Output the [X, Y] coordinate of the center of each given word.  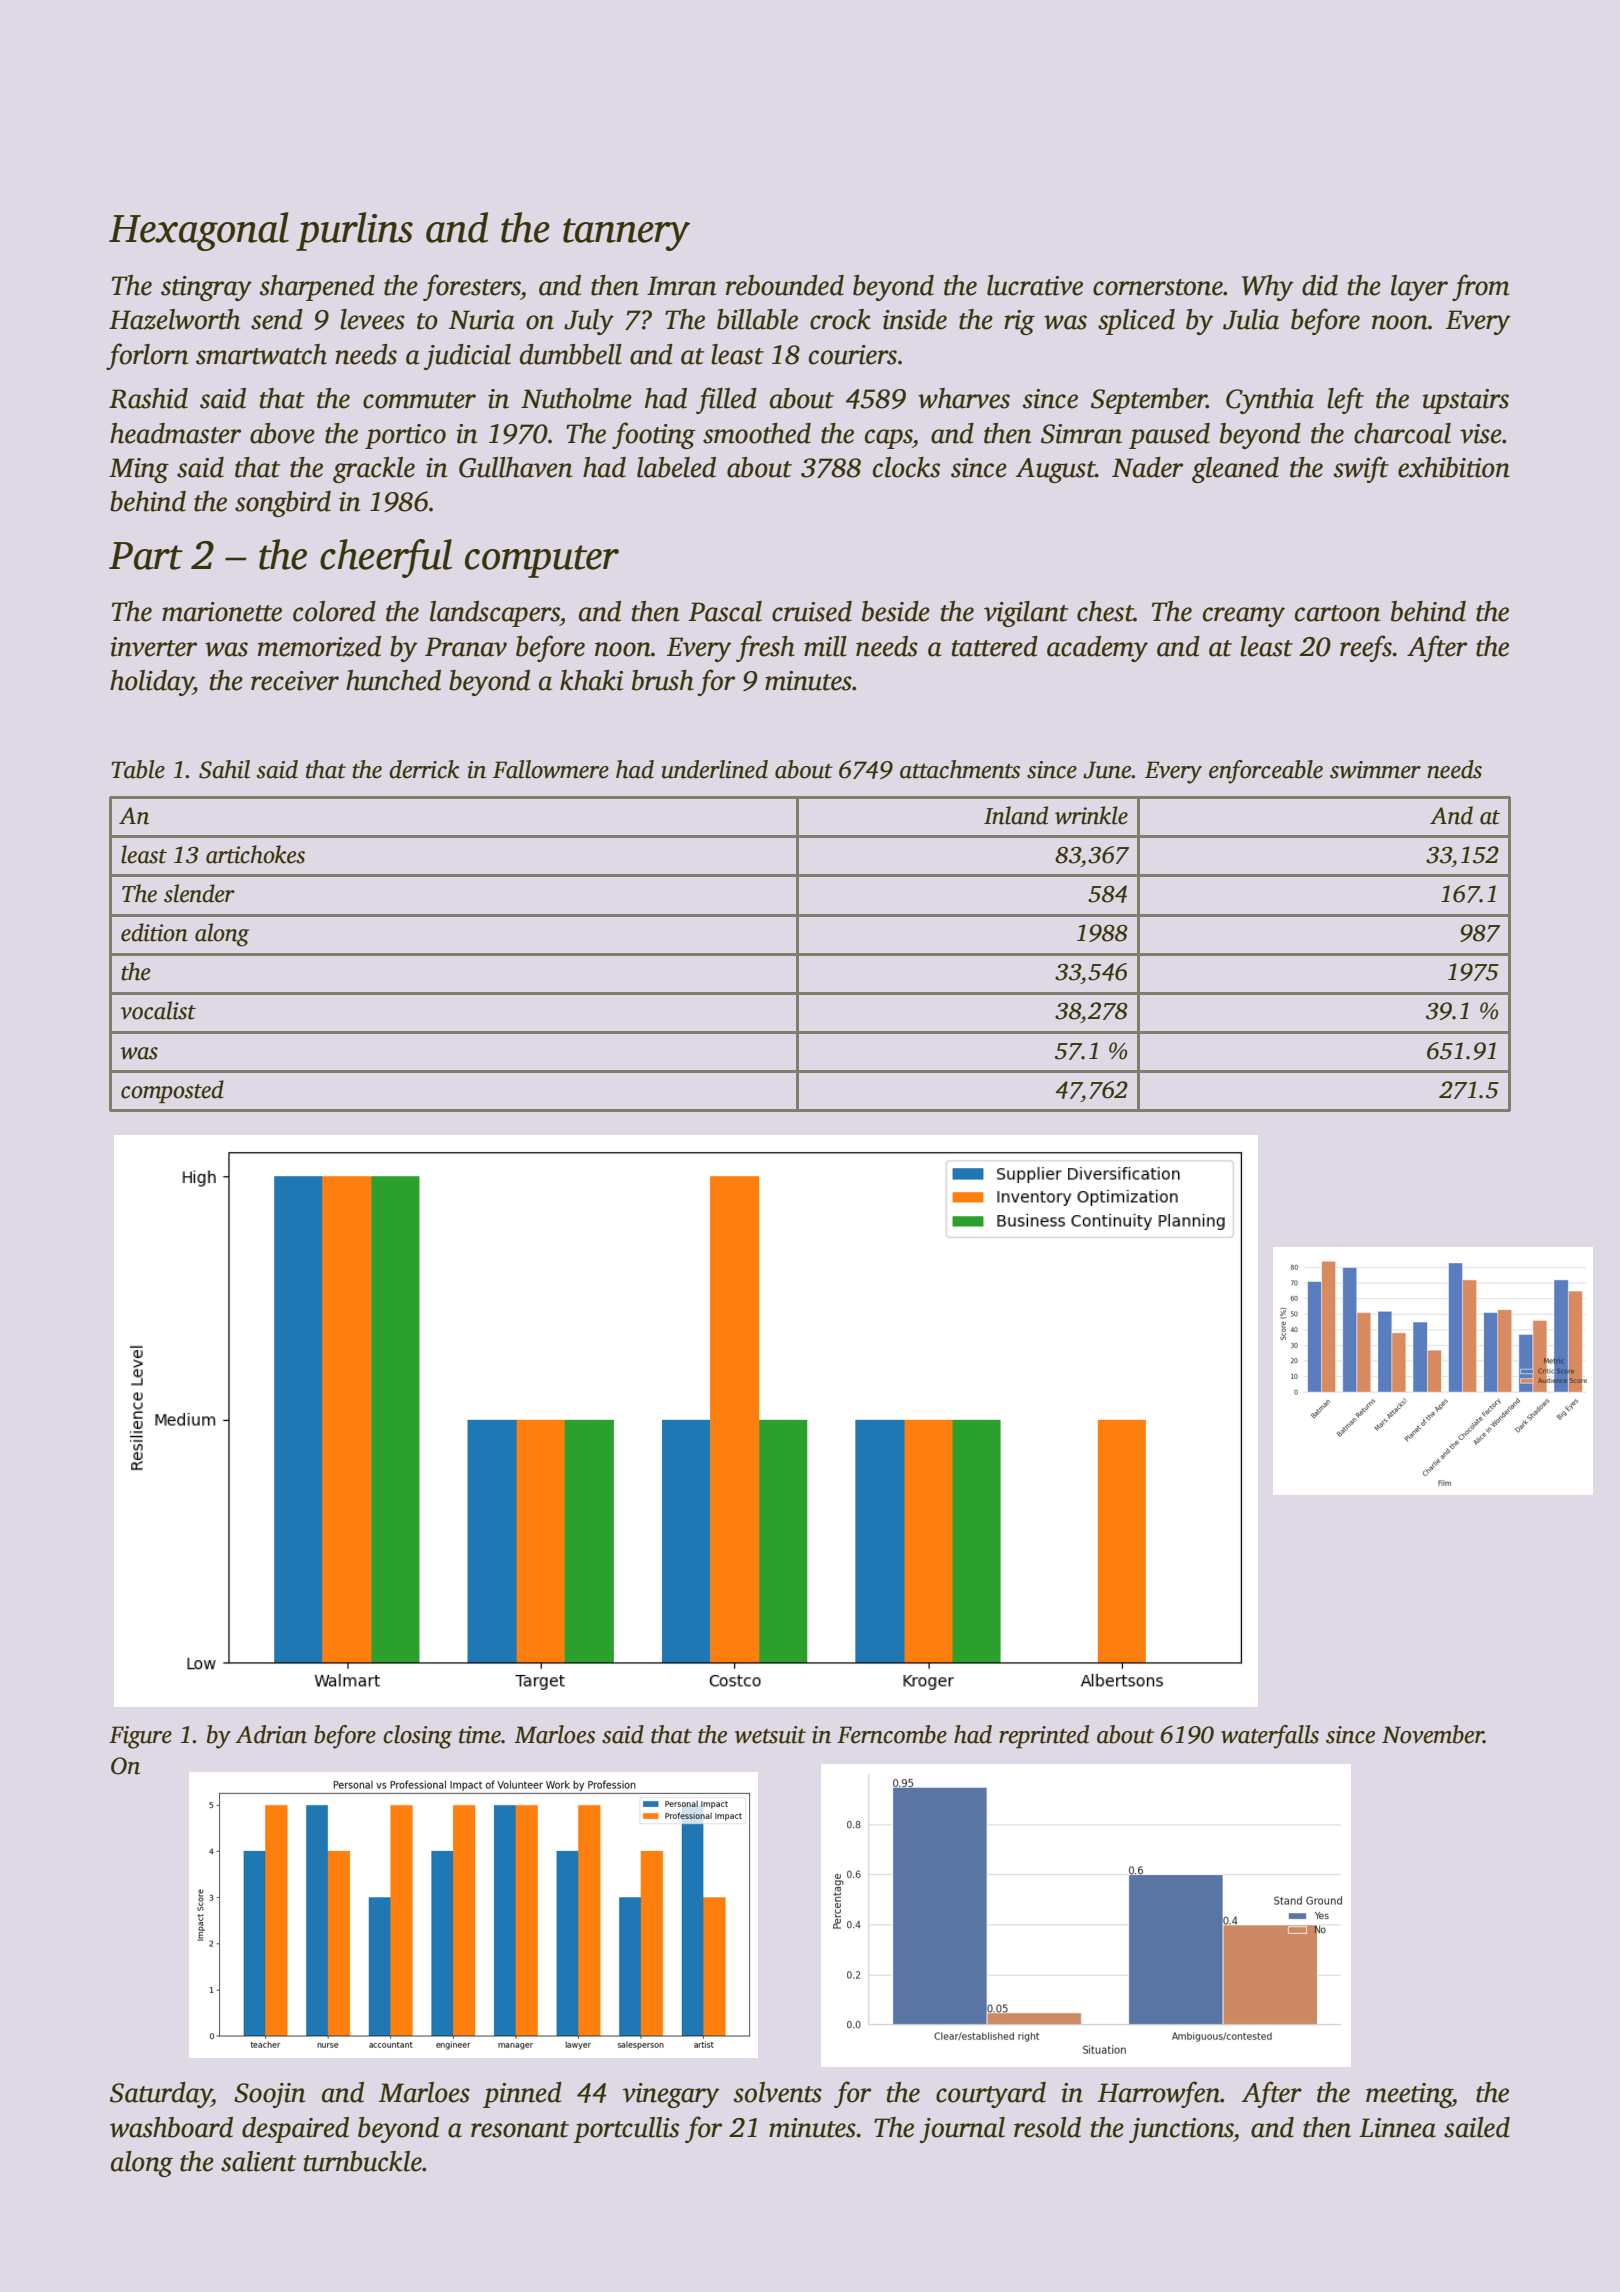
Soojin [269, 2095]
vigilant [1026, 614]
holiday [152, 683]
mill [825, 646]
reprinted [1044, 1737]
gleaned [1235, 470]
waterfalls [1270, 1737]
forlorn [147, 356]
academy [1097, 649]
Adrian [271, 1734]
